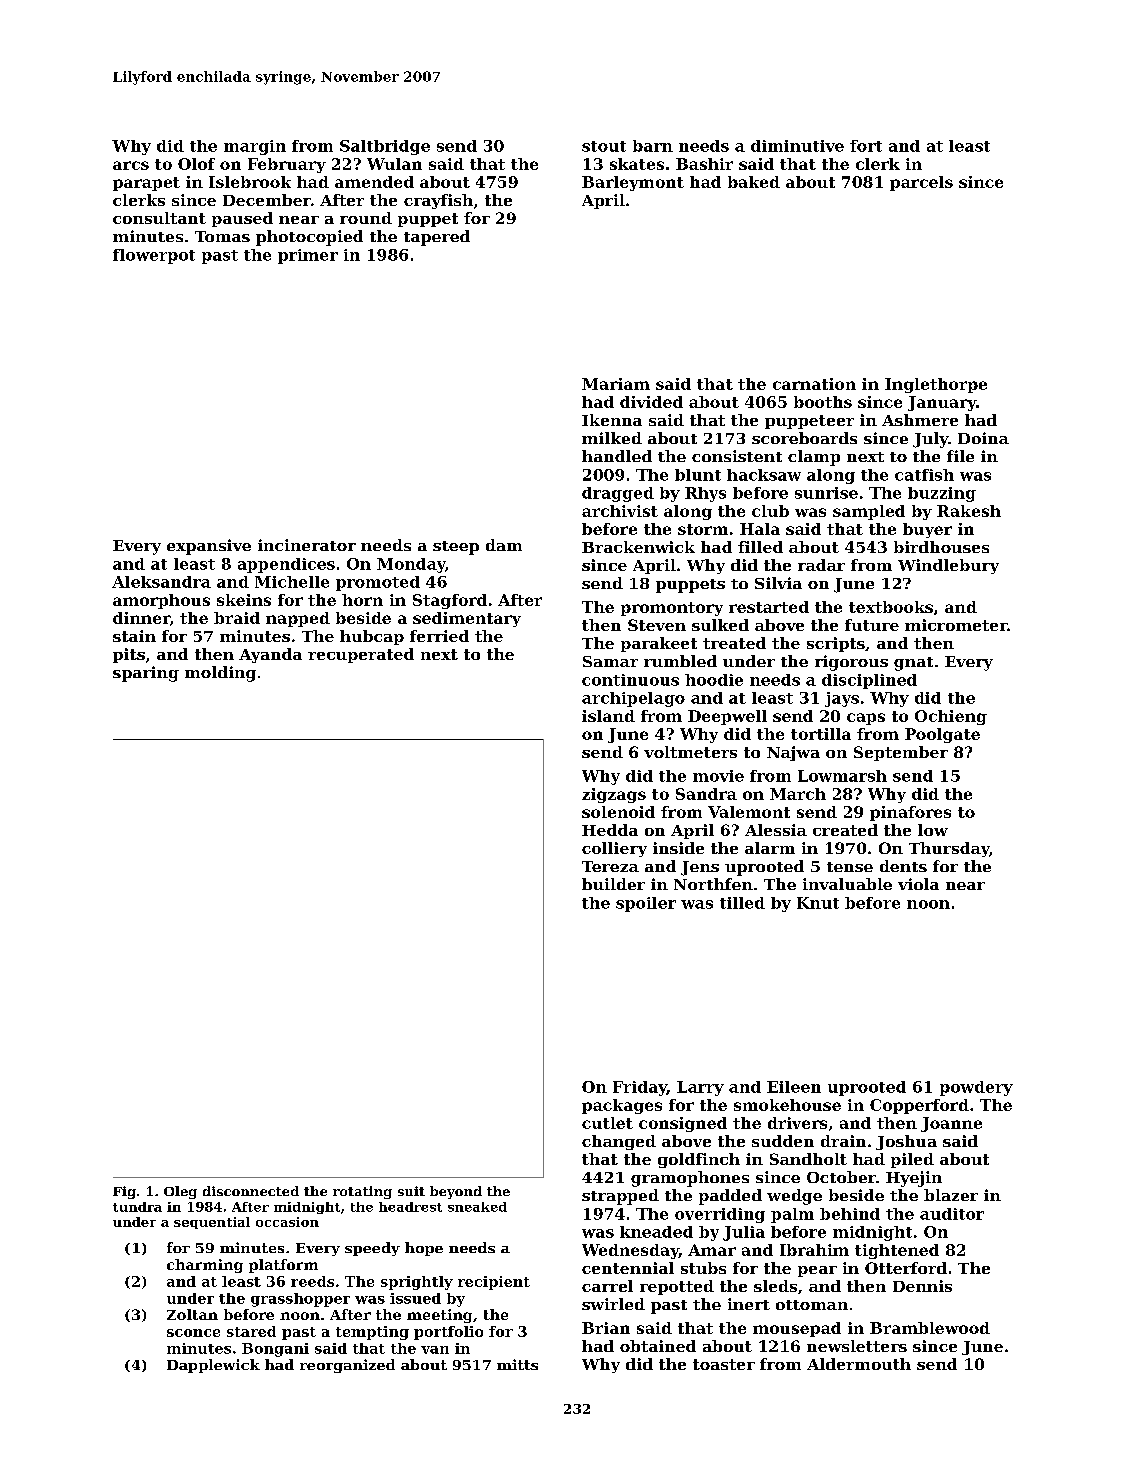  I want to click on file, so click(960, 456).
